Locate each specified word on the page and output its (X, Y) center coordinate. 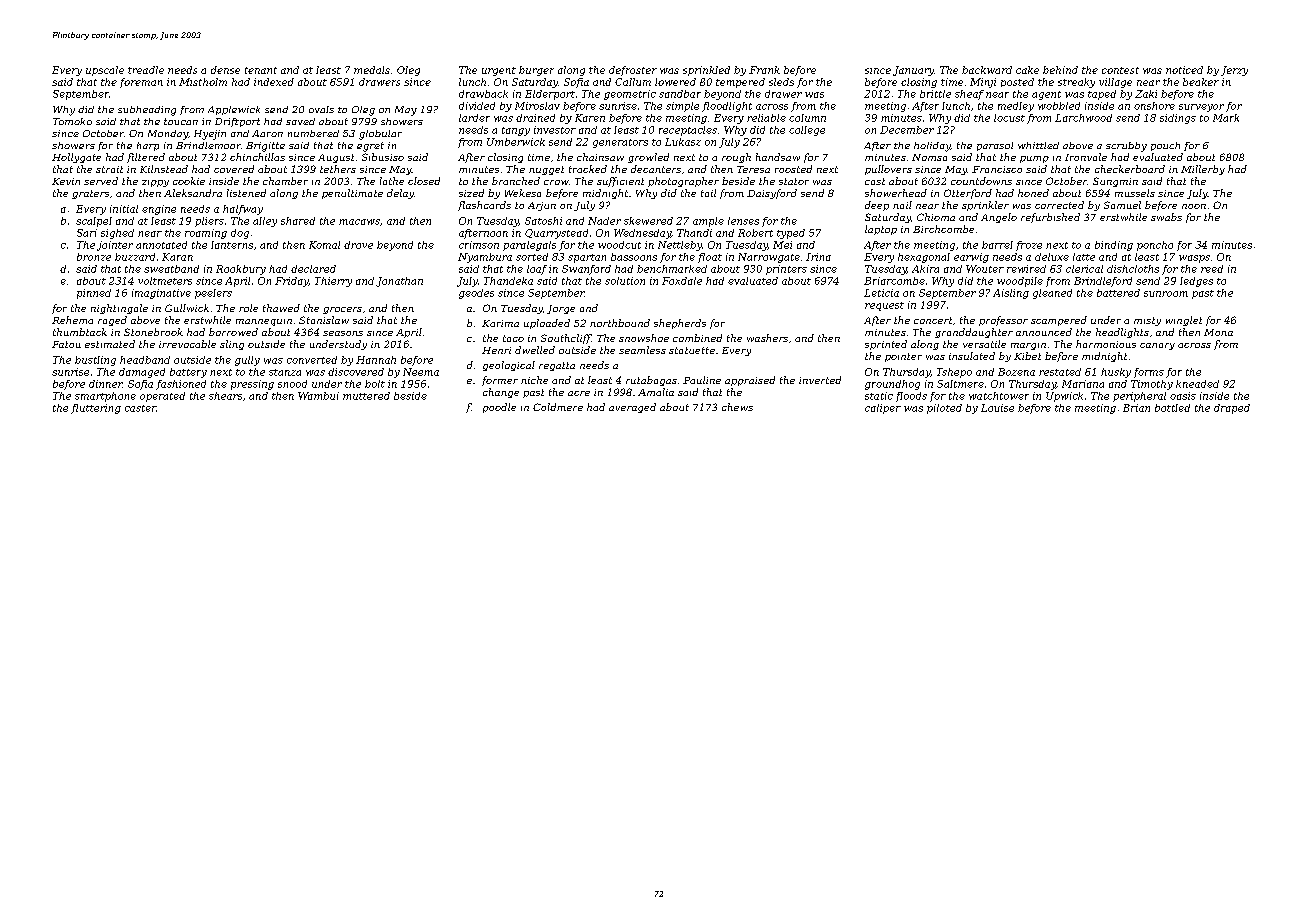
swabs (1166, 217)
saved (300, 121)
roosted (793, 169)
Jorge (561, 309)
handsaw (778, 157)
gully (247, 361)
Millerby (1203, 170)
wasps (1194, 259)
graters (90, 194)
